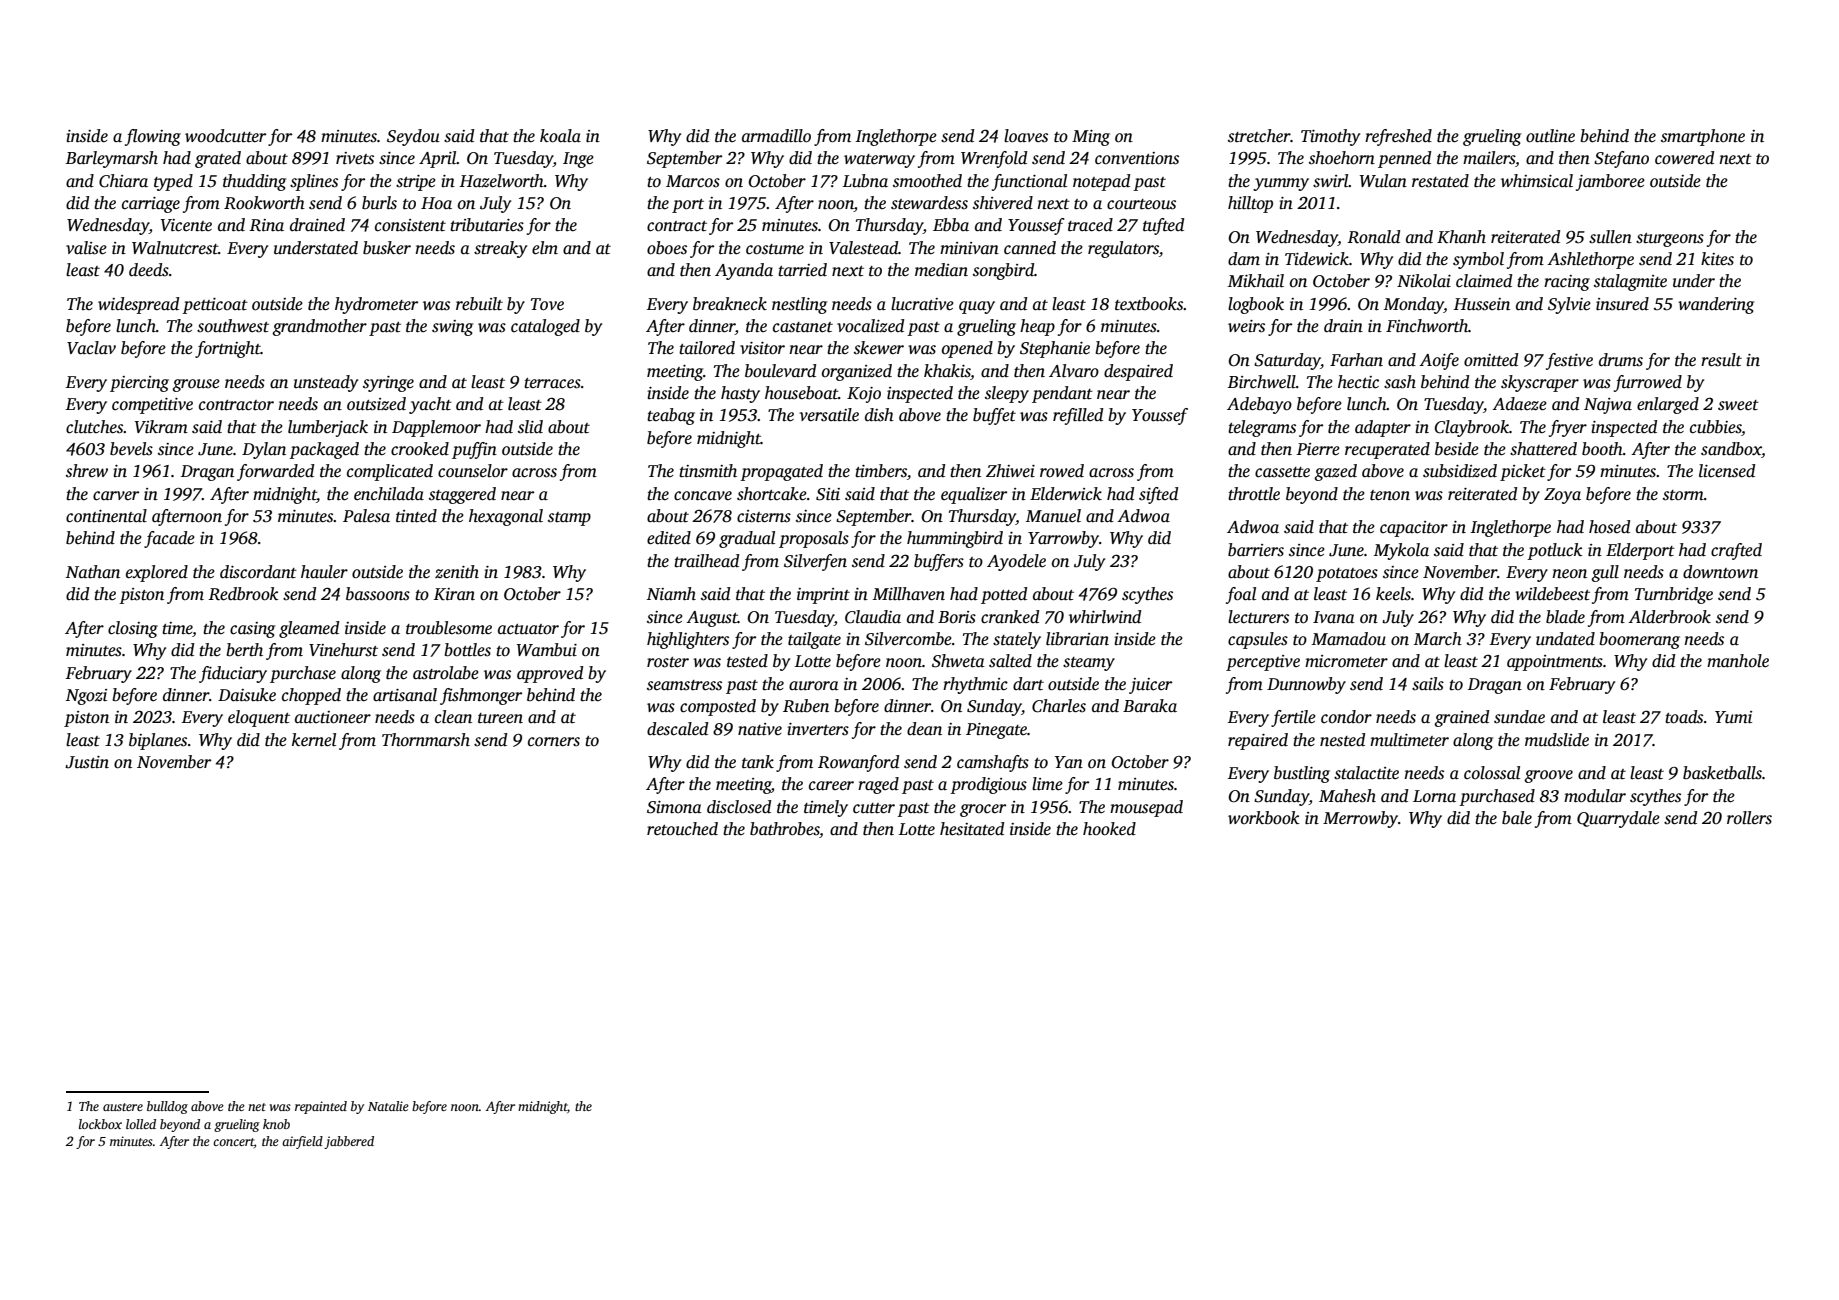 This document has height=1300, width=1839. I want to click on Natalie, so click(388, 1106).
